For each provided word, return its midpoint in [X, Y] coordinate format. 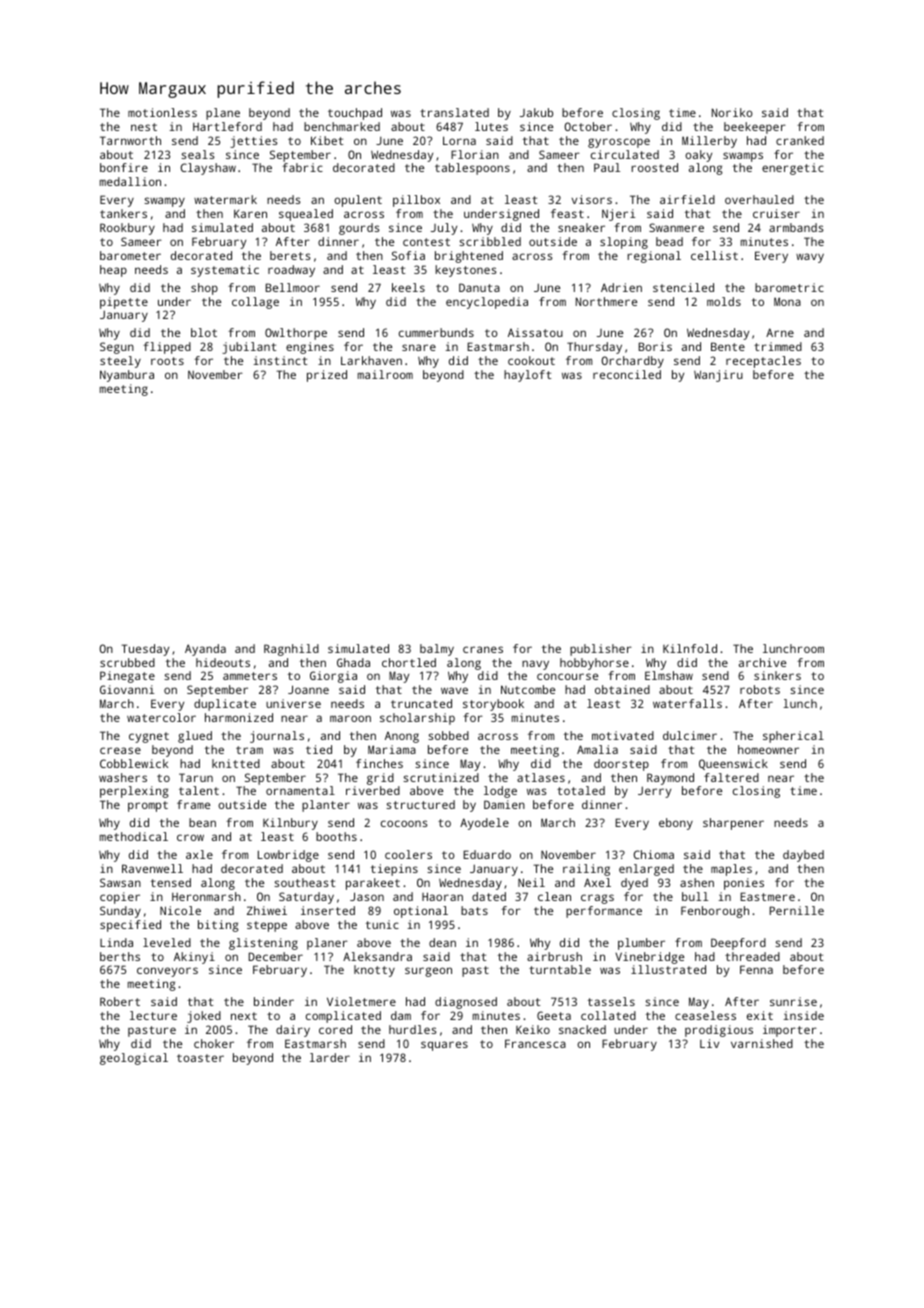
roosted [654, 167]
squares [444, 1046]
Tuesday [145, 650]
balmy [437, 650]
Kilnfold [690, 648]
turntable [560, 969]
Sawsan [120, 882]
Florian [475, 154]
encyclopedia [487, 303]
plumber [641, 944]
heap [113, 271]
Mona [787, 301]
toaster [200, 1058]
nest [144, 127]
